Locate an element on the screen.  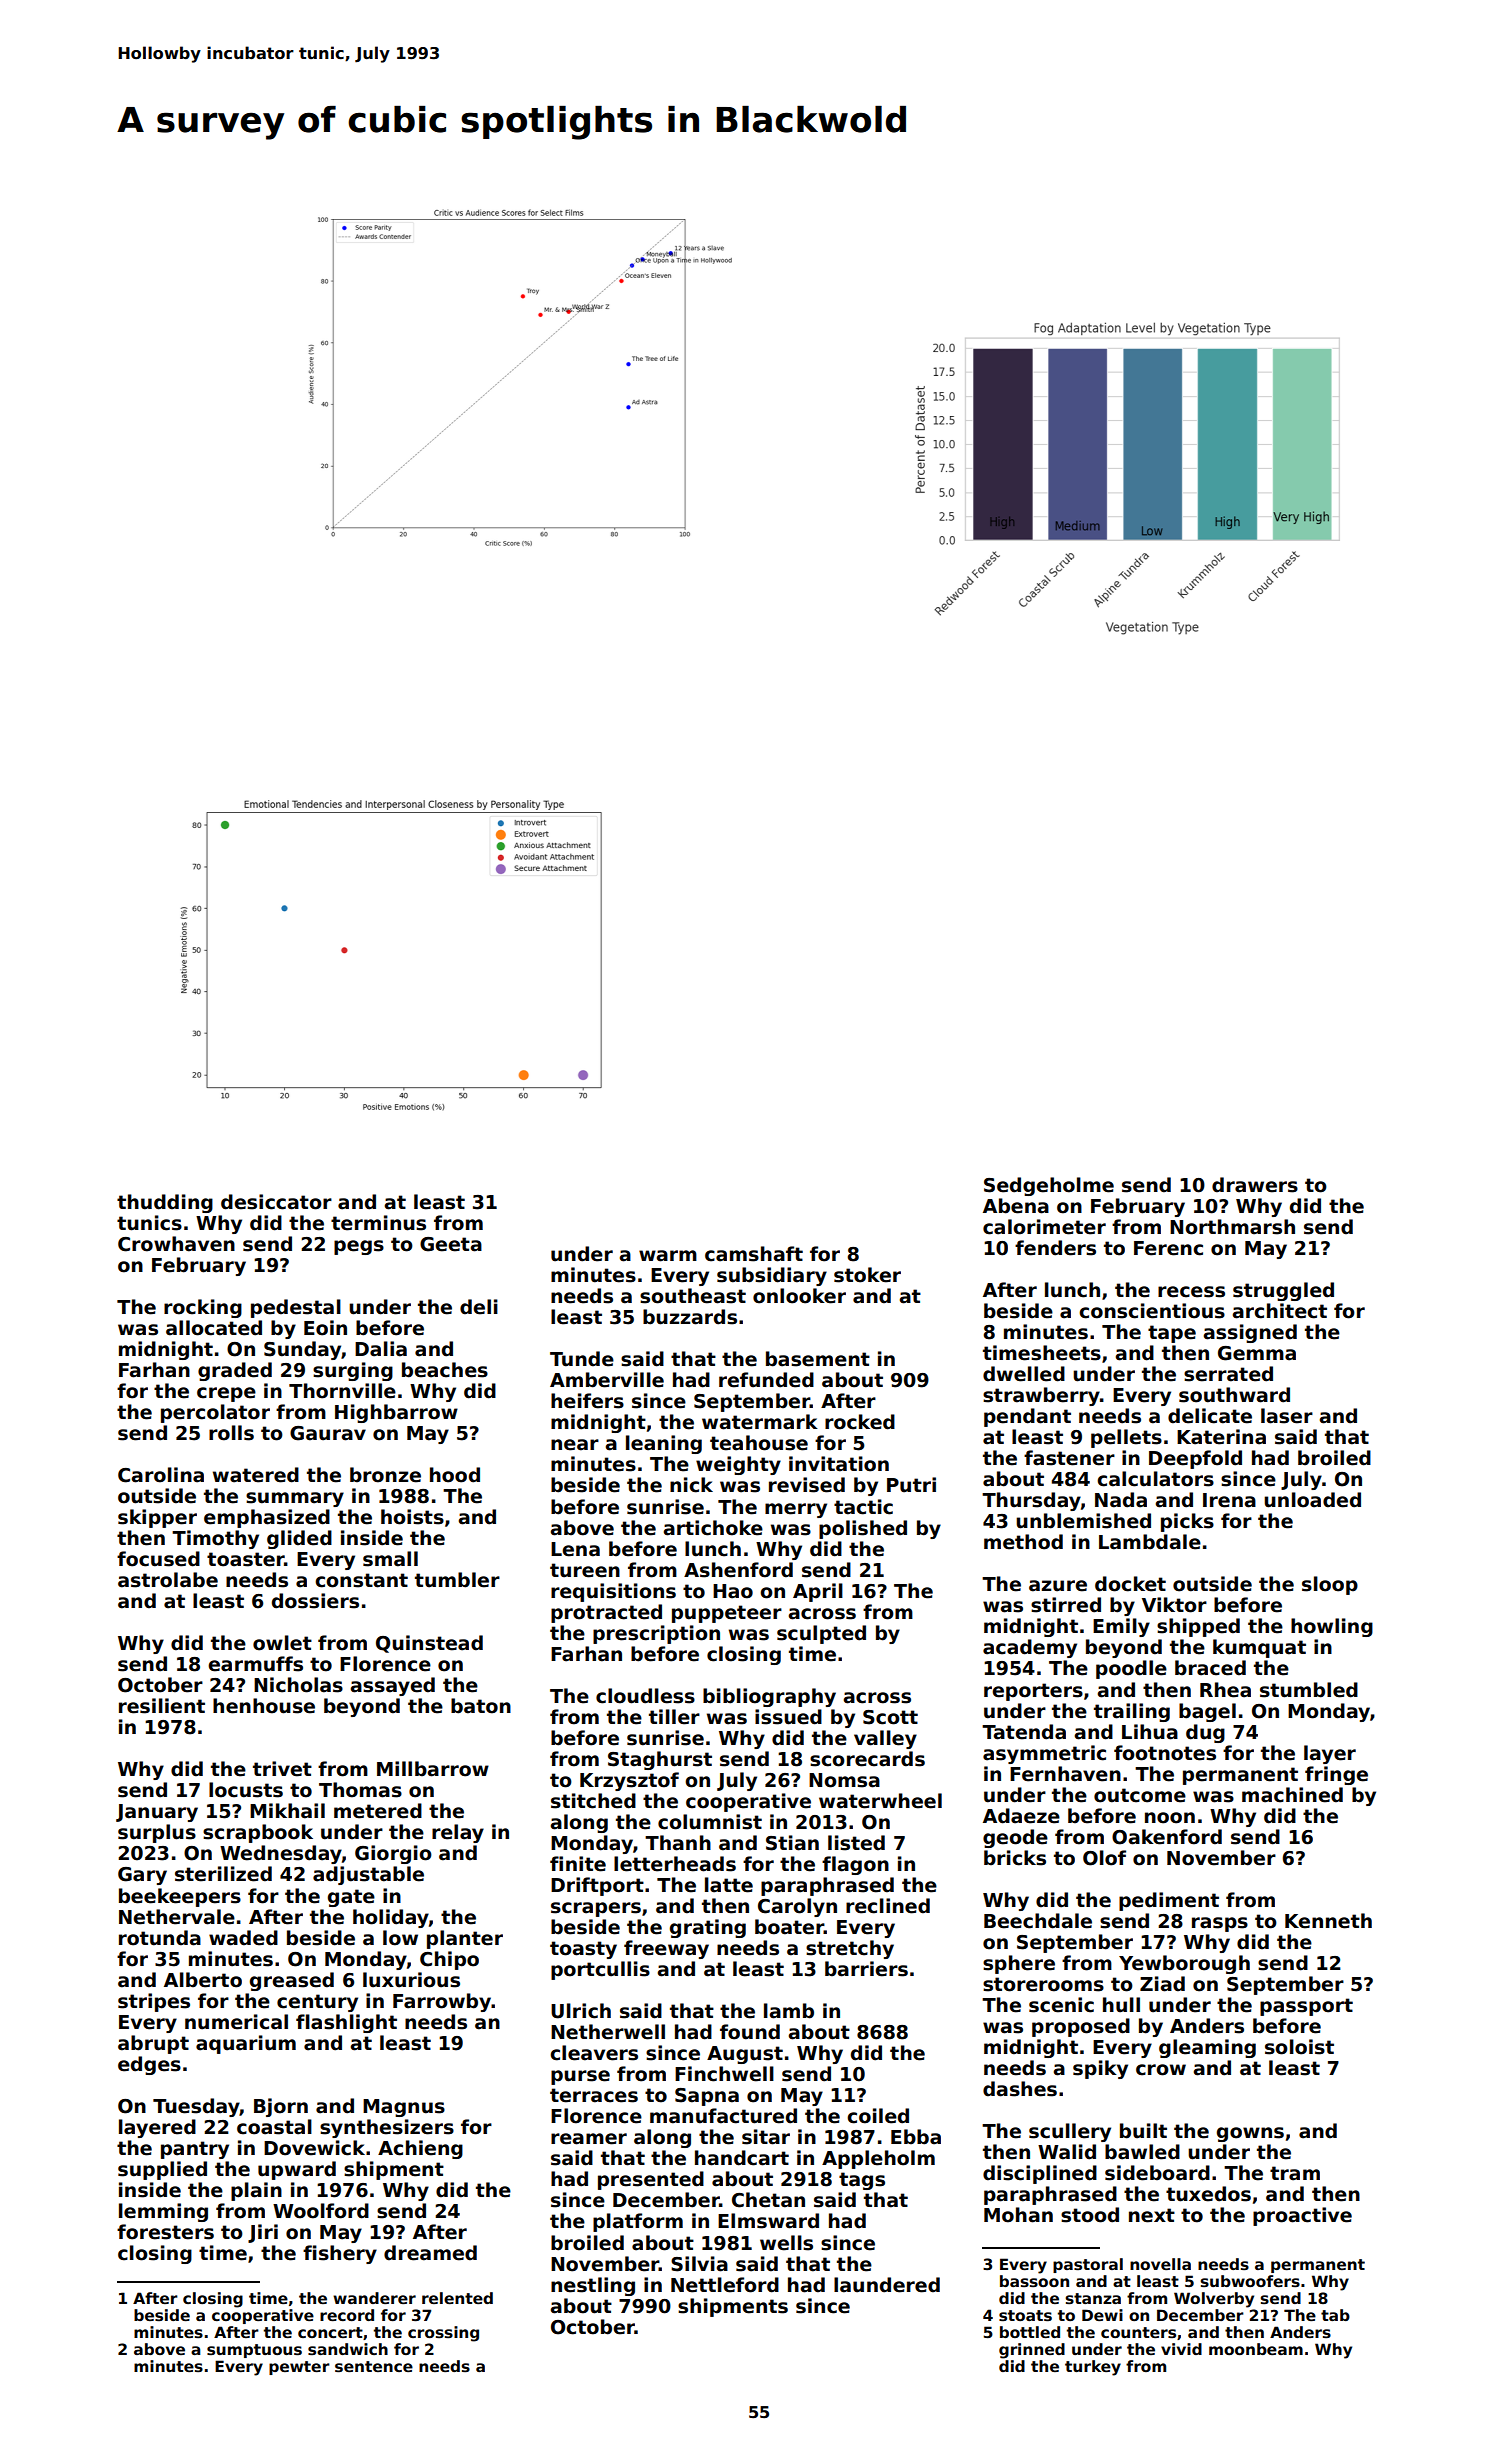
footnotes is located at coordinates (1165, 1753).
